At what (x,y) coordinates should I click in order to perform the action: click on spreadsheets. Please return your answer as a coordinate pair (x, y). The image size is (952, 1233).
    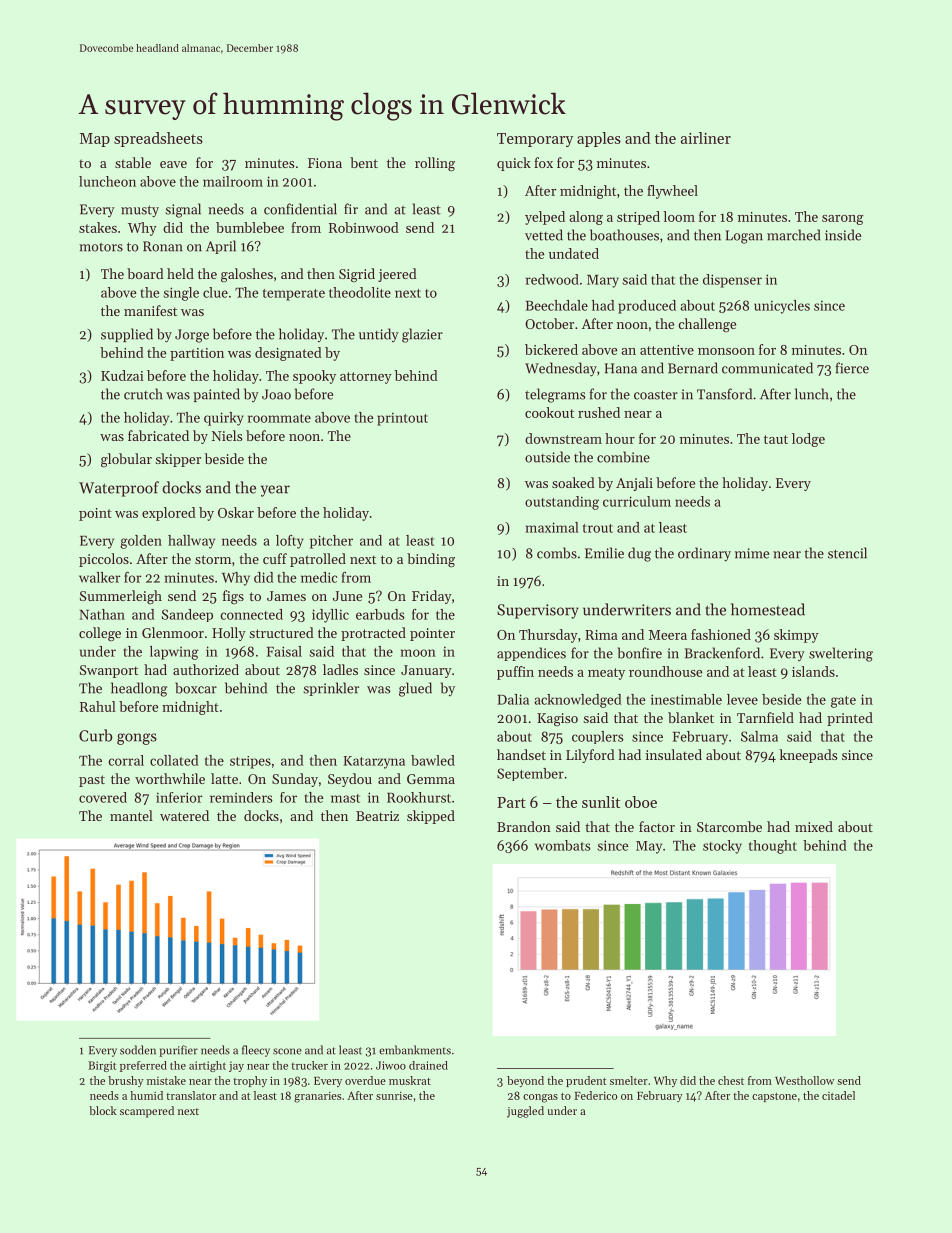
    Looking at the image, I should click on (158, 139).
